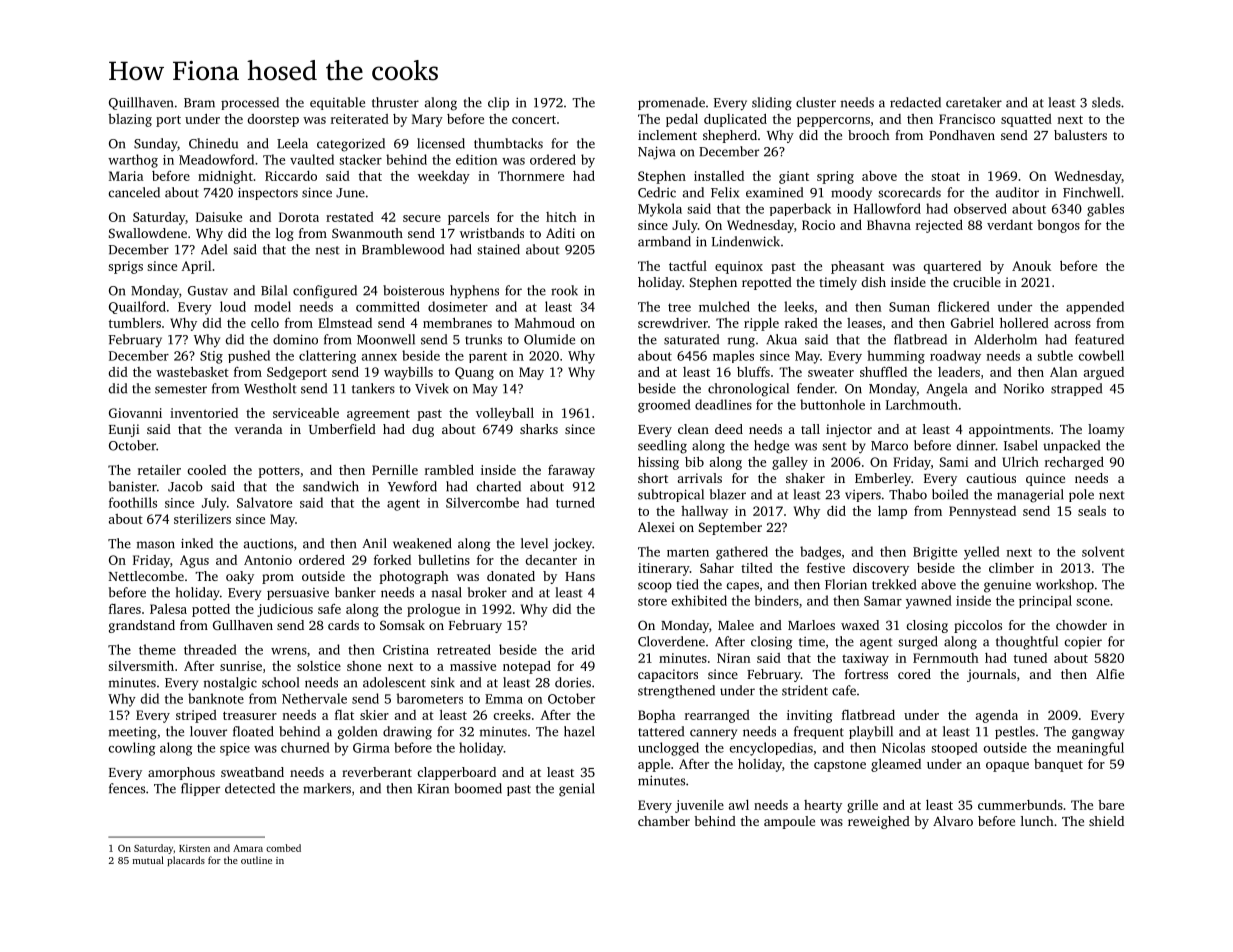  I want to click on binders, so click(776, 600).
